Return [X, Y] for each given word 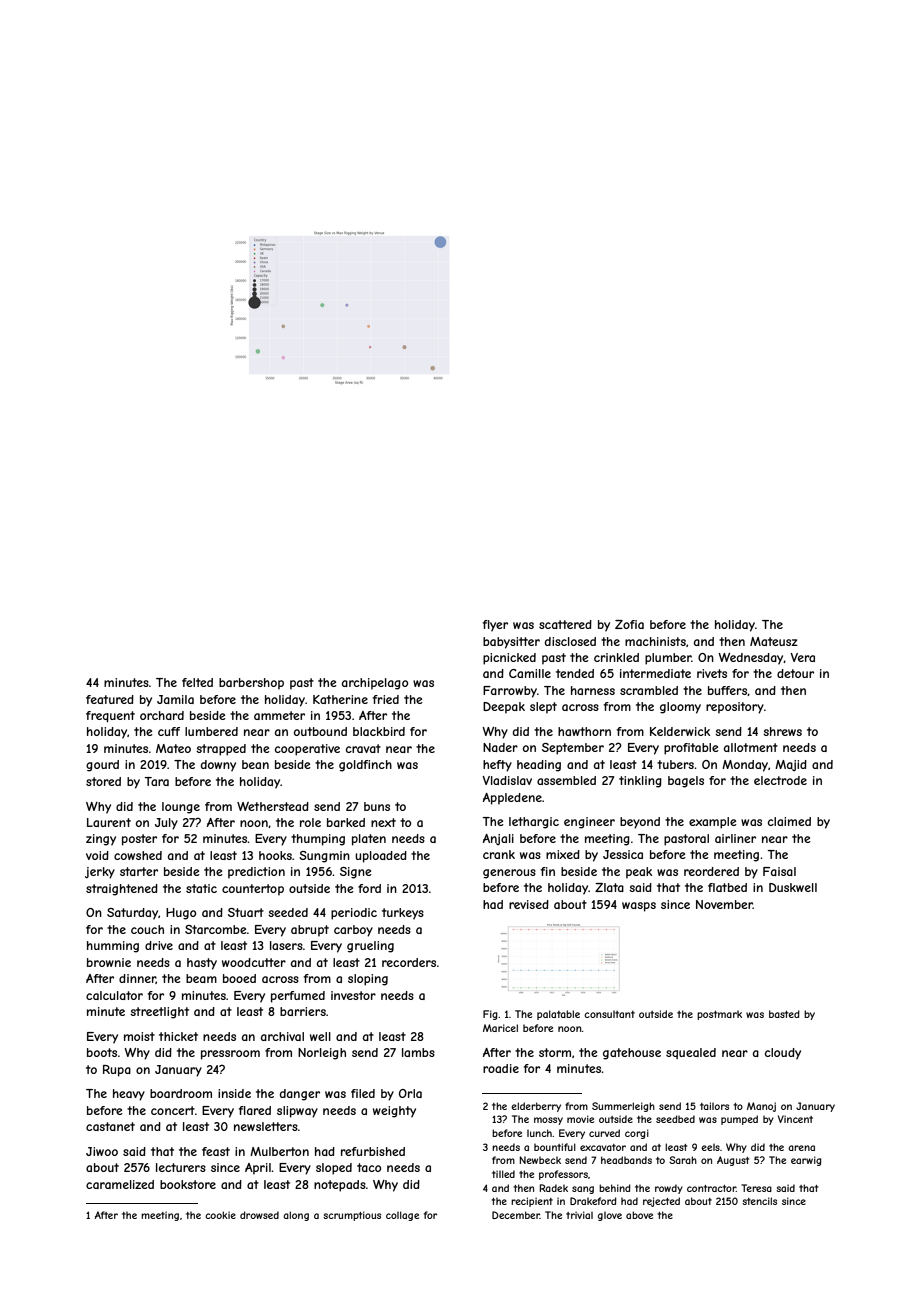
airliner [735, 838]
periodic [354, 914]
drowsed [259, 1215]
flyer [495, 626]
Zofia [629, 624]
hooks [275, 855]
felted [197, 682]
